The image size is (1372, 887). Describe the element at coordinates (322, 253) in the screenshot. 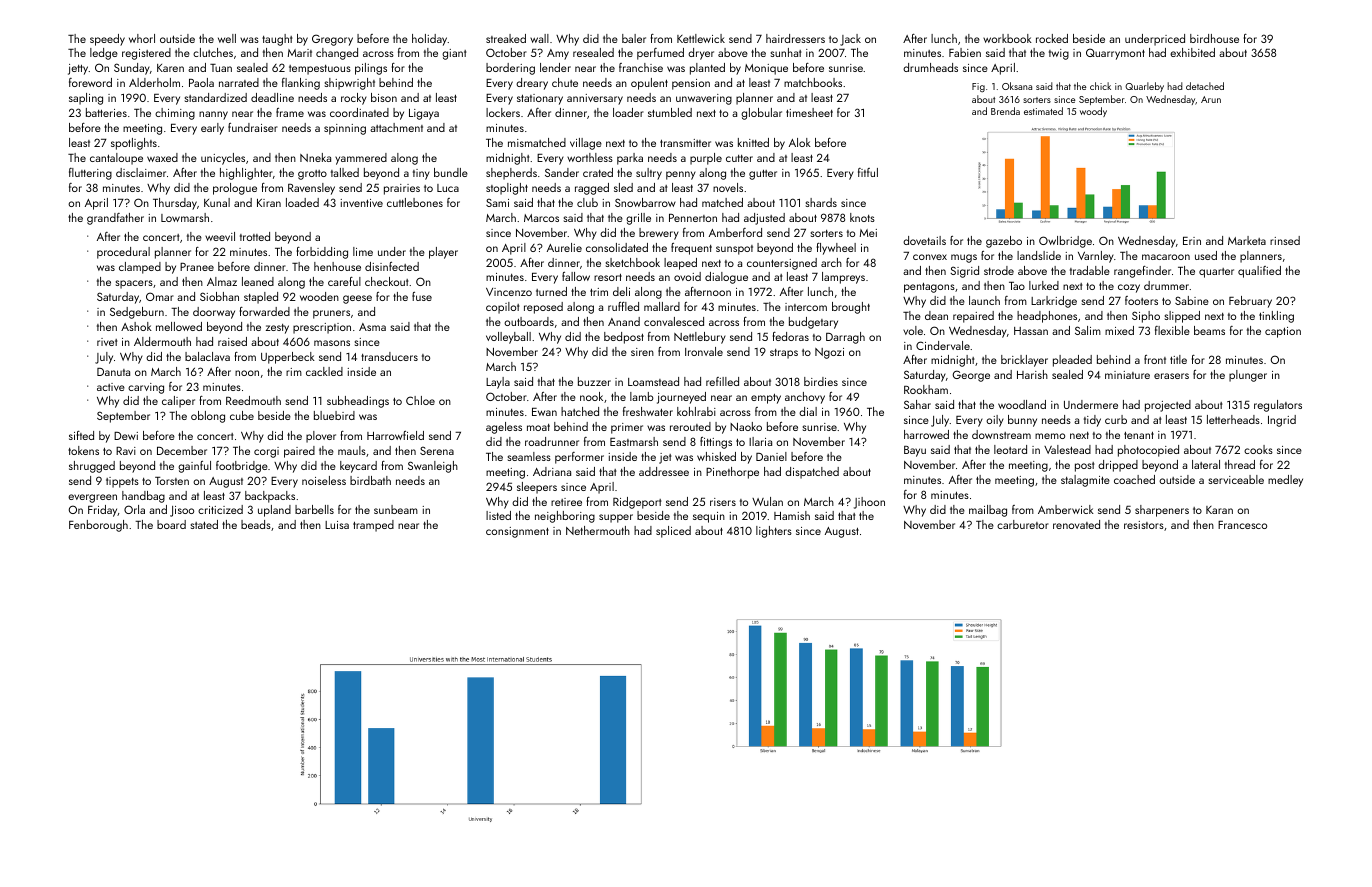

I see `forbidding` at that location.
